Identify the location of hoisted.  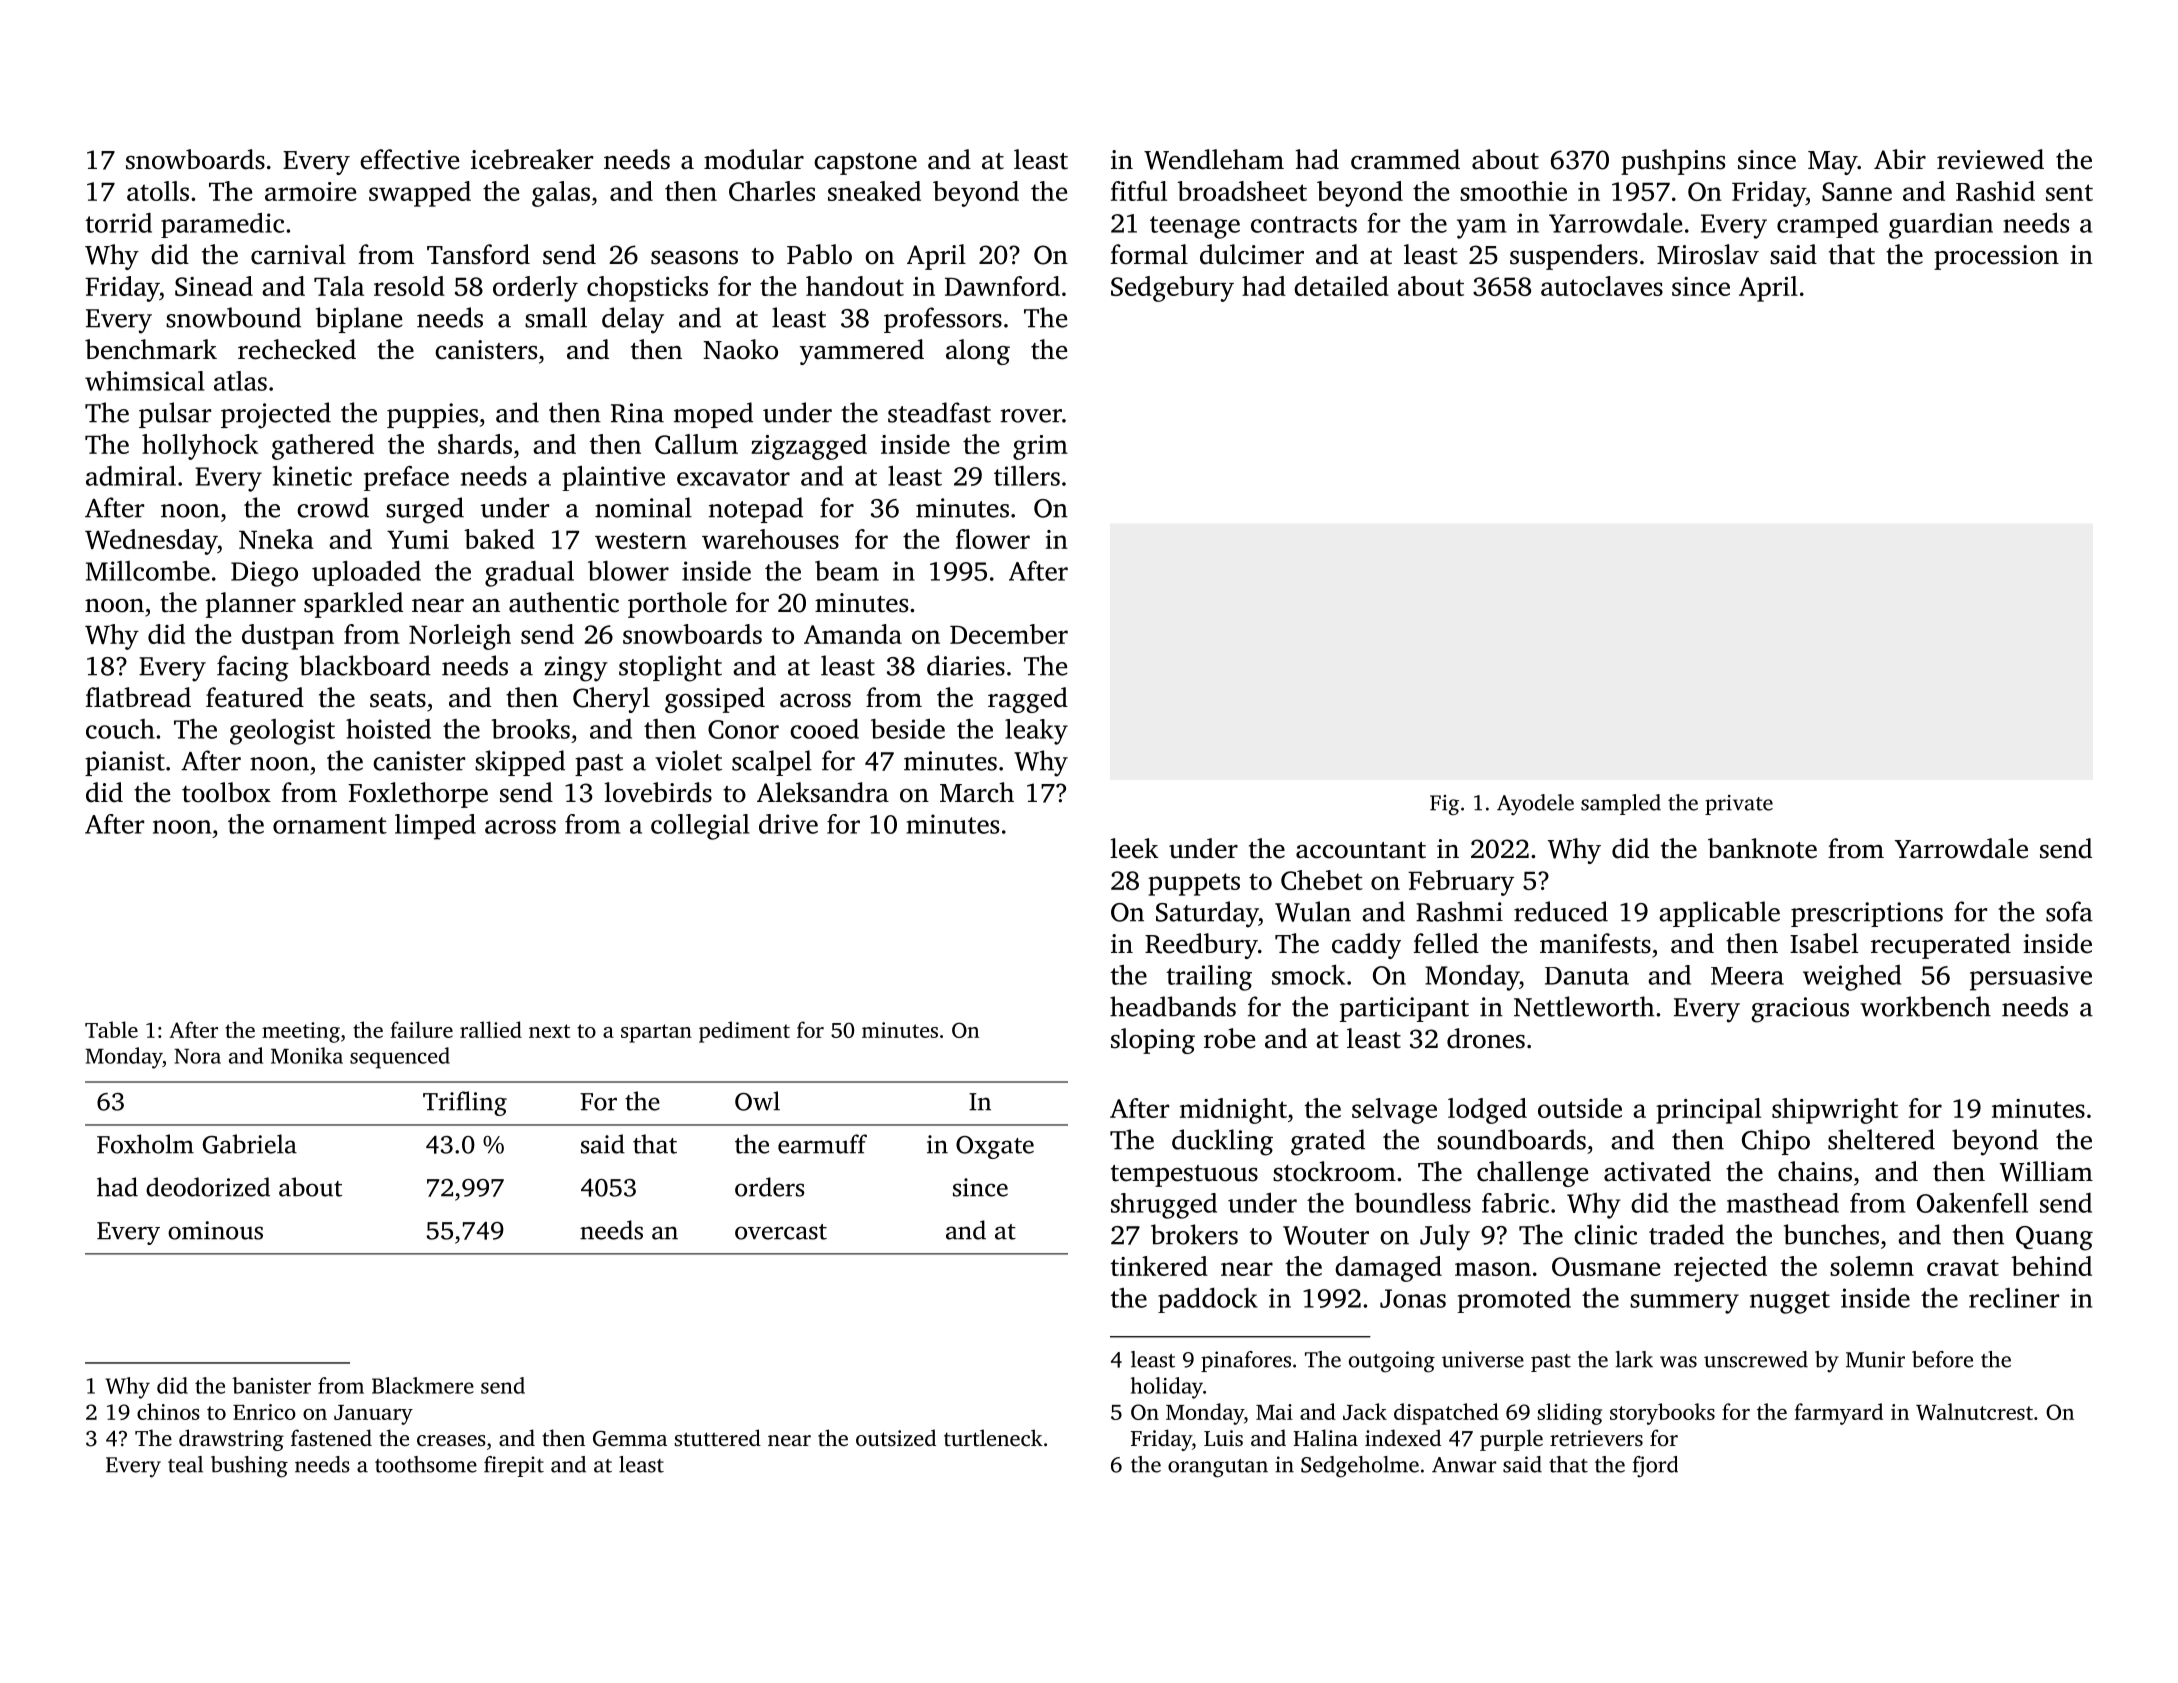
(388, 729).
